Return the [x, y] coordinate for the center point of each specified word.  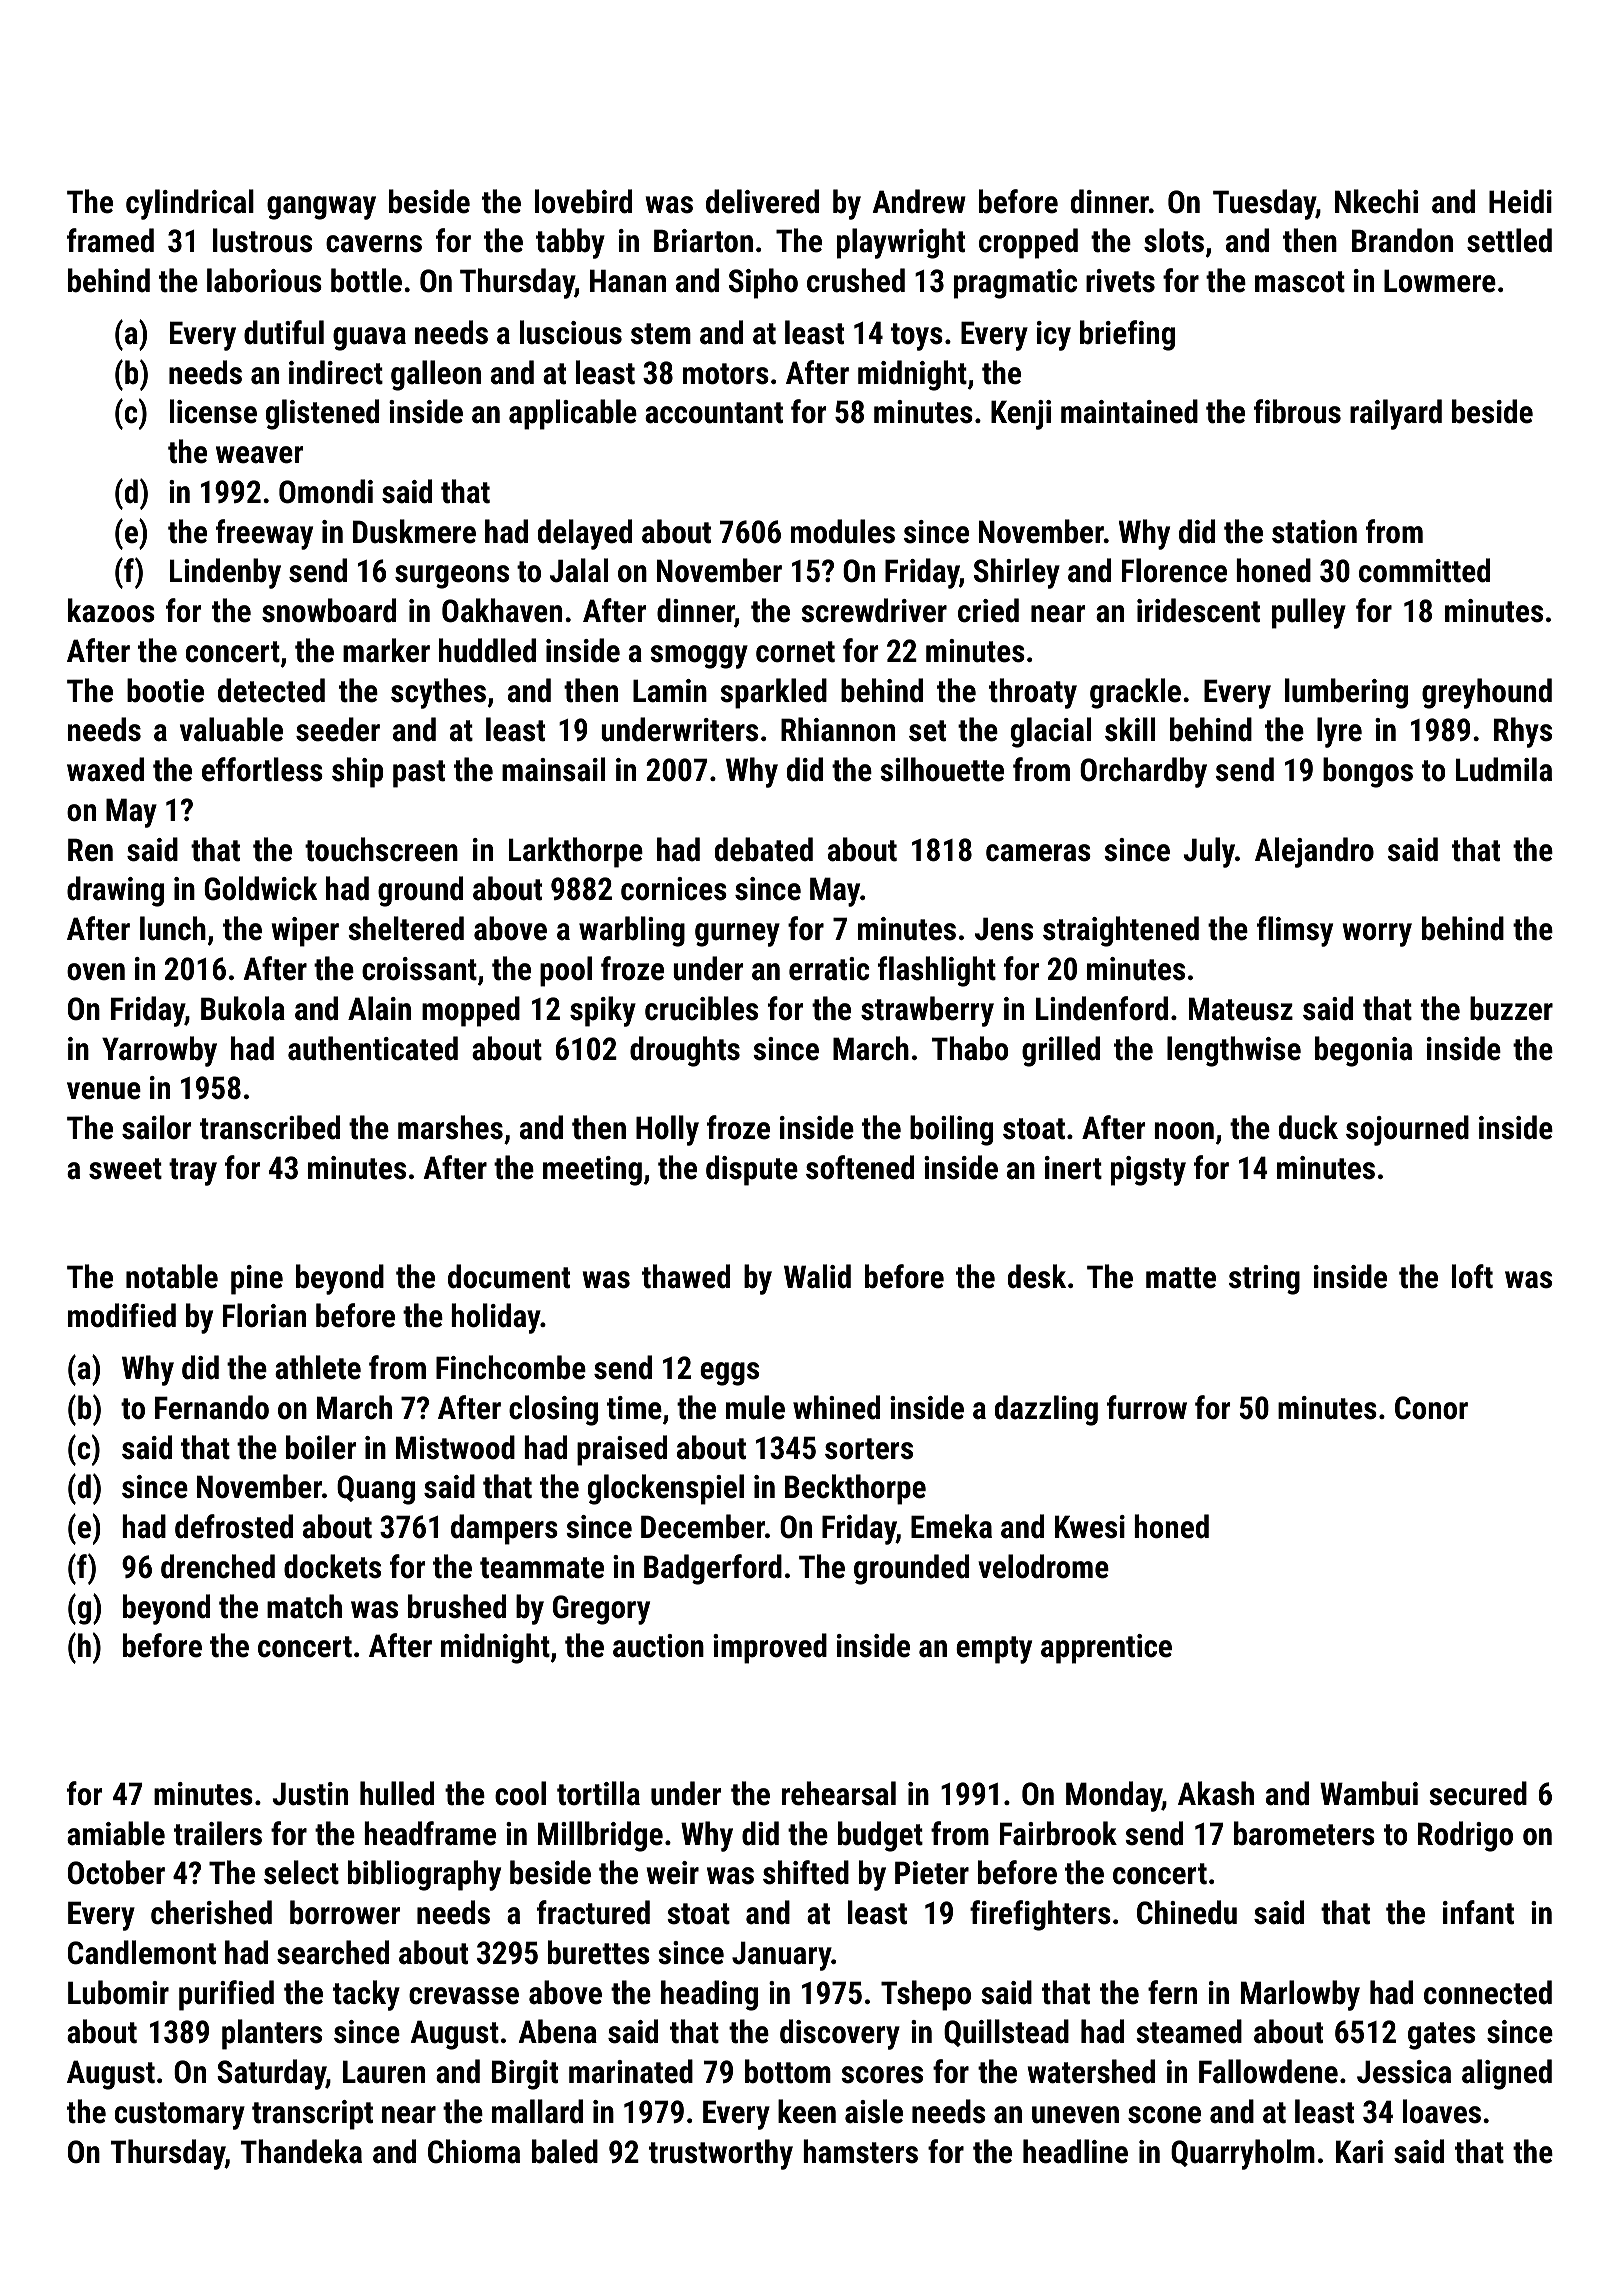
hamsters [860, 2151]
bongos [1368, 772]
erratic [829, 969]
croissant [419, 969]
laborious [264, 280]
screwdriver [874, 610]
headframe [430, 1833]
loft [1472, 1276]
